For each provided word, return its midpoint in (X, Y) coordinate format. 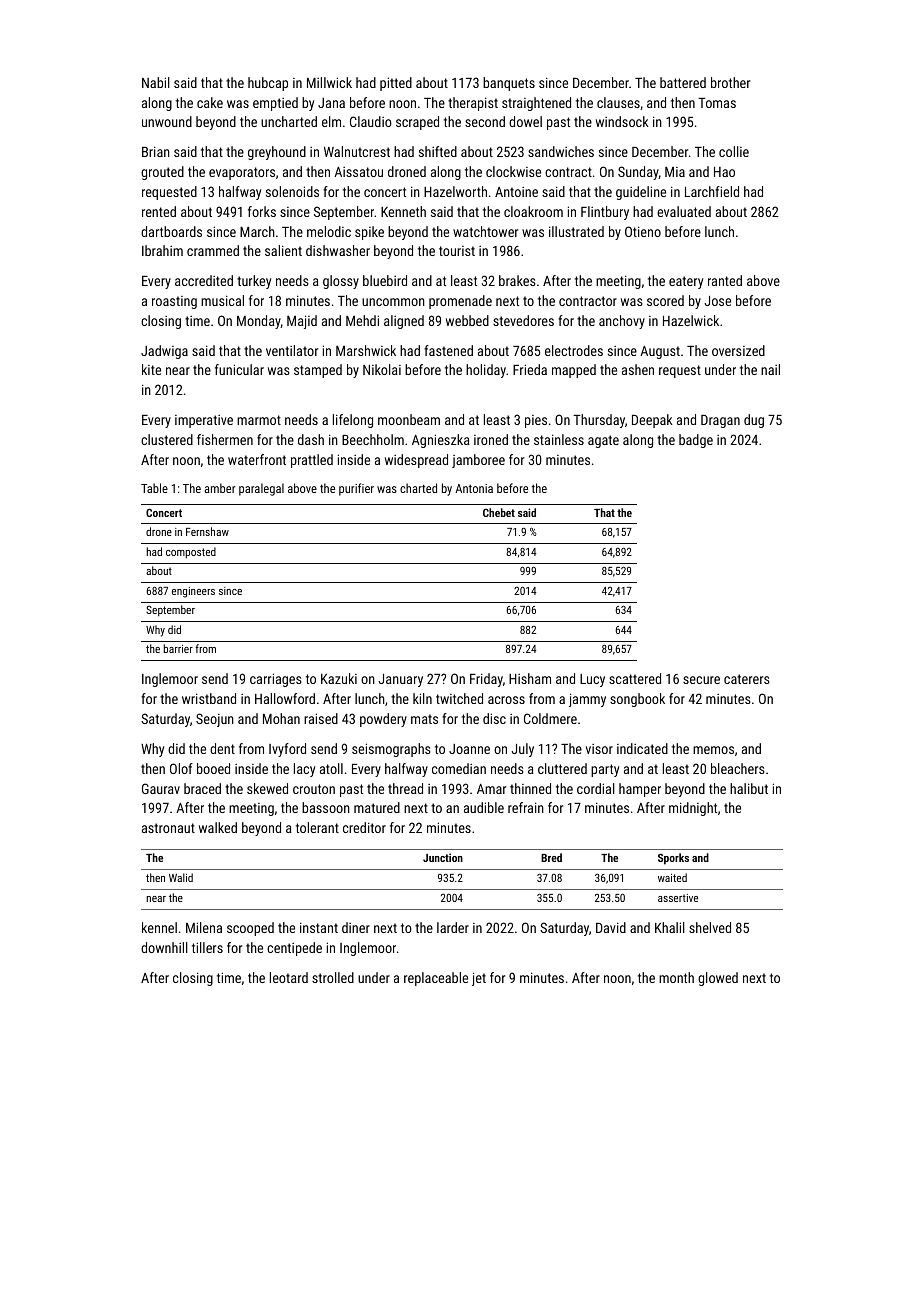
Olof (181, 768)
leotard (289, 977)
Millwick (329, 82)
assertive (678, 898)
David (611, 927)
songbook (637, 700)
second (485, 121)
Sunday (638, 173)
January (400, 680)
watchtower (485, 231)
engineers (193, 592)
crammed (213, 250)
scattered (635, 678)
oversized (738, 350)
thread (405, 788)
